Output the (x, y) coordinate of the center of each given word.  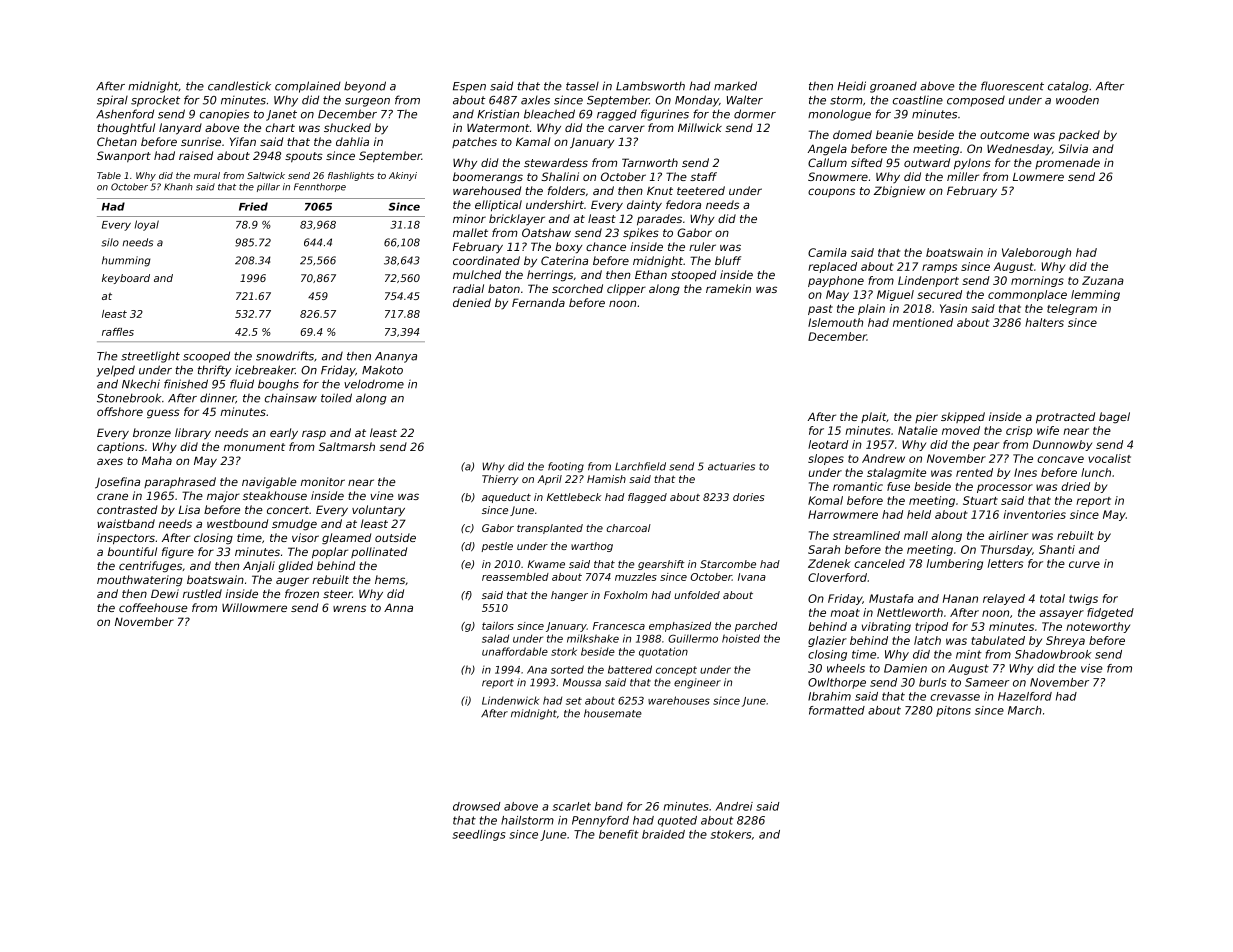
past (820, 310)
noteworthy (1098, 627)
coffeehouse (153, 607)
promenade (1067, 163)
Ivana (752, 577)
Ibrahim (829, 696)
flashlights (351, 176)
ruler (702, 246)
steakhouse (275, 495)
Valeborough (1036, 253)
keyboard (126, 279)
